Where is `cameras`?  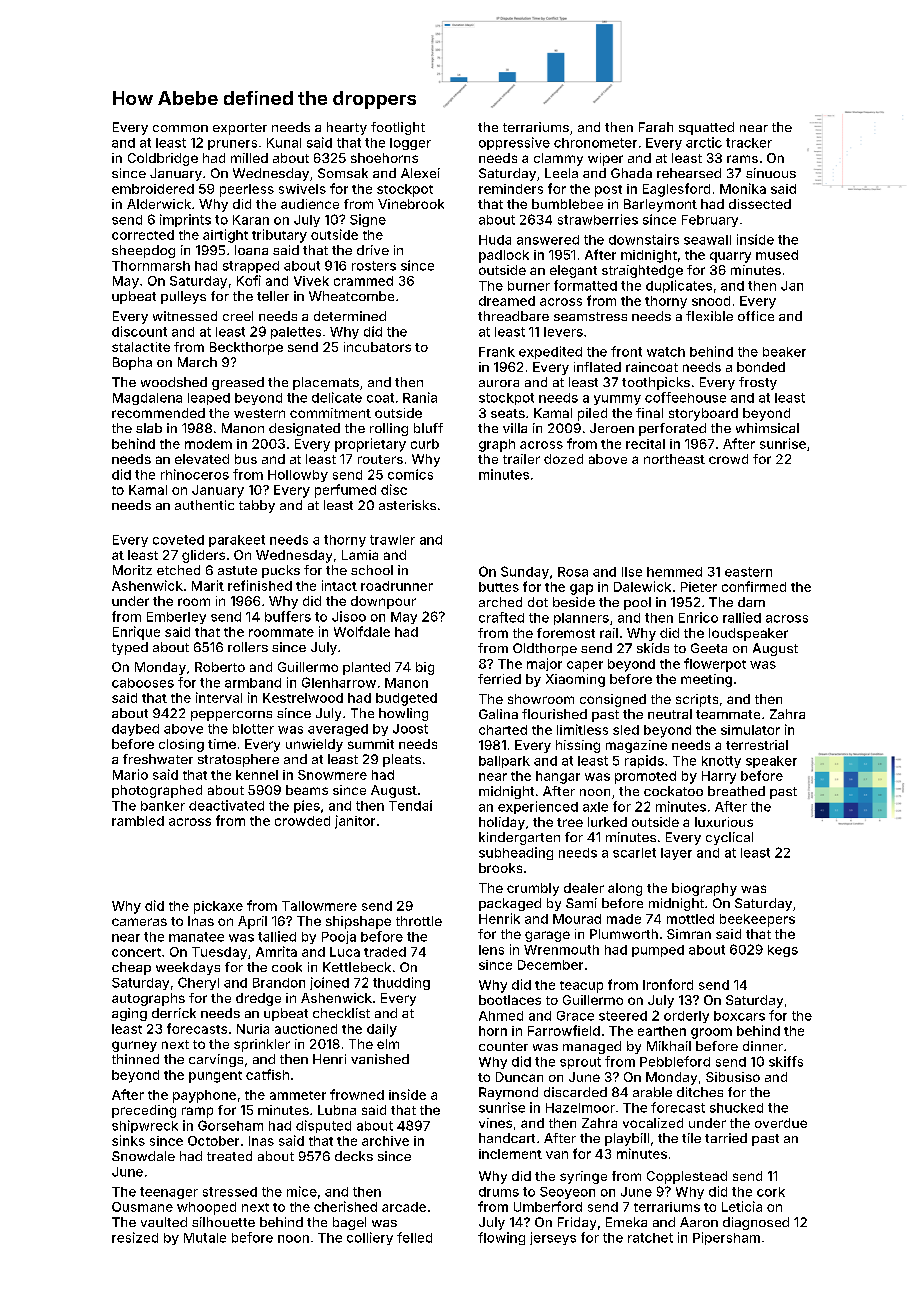 cameras is located at coordinates (139, 922).
